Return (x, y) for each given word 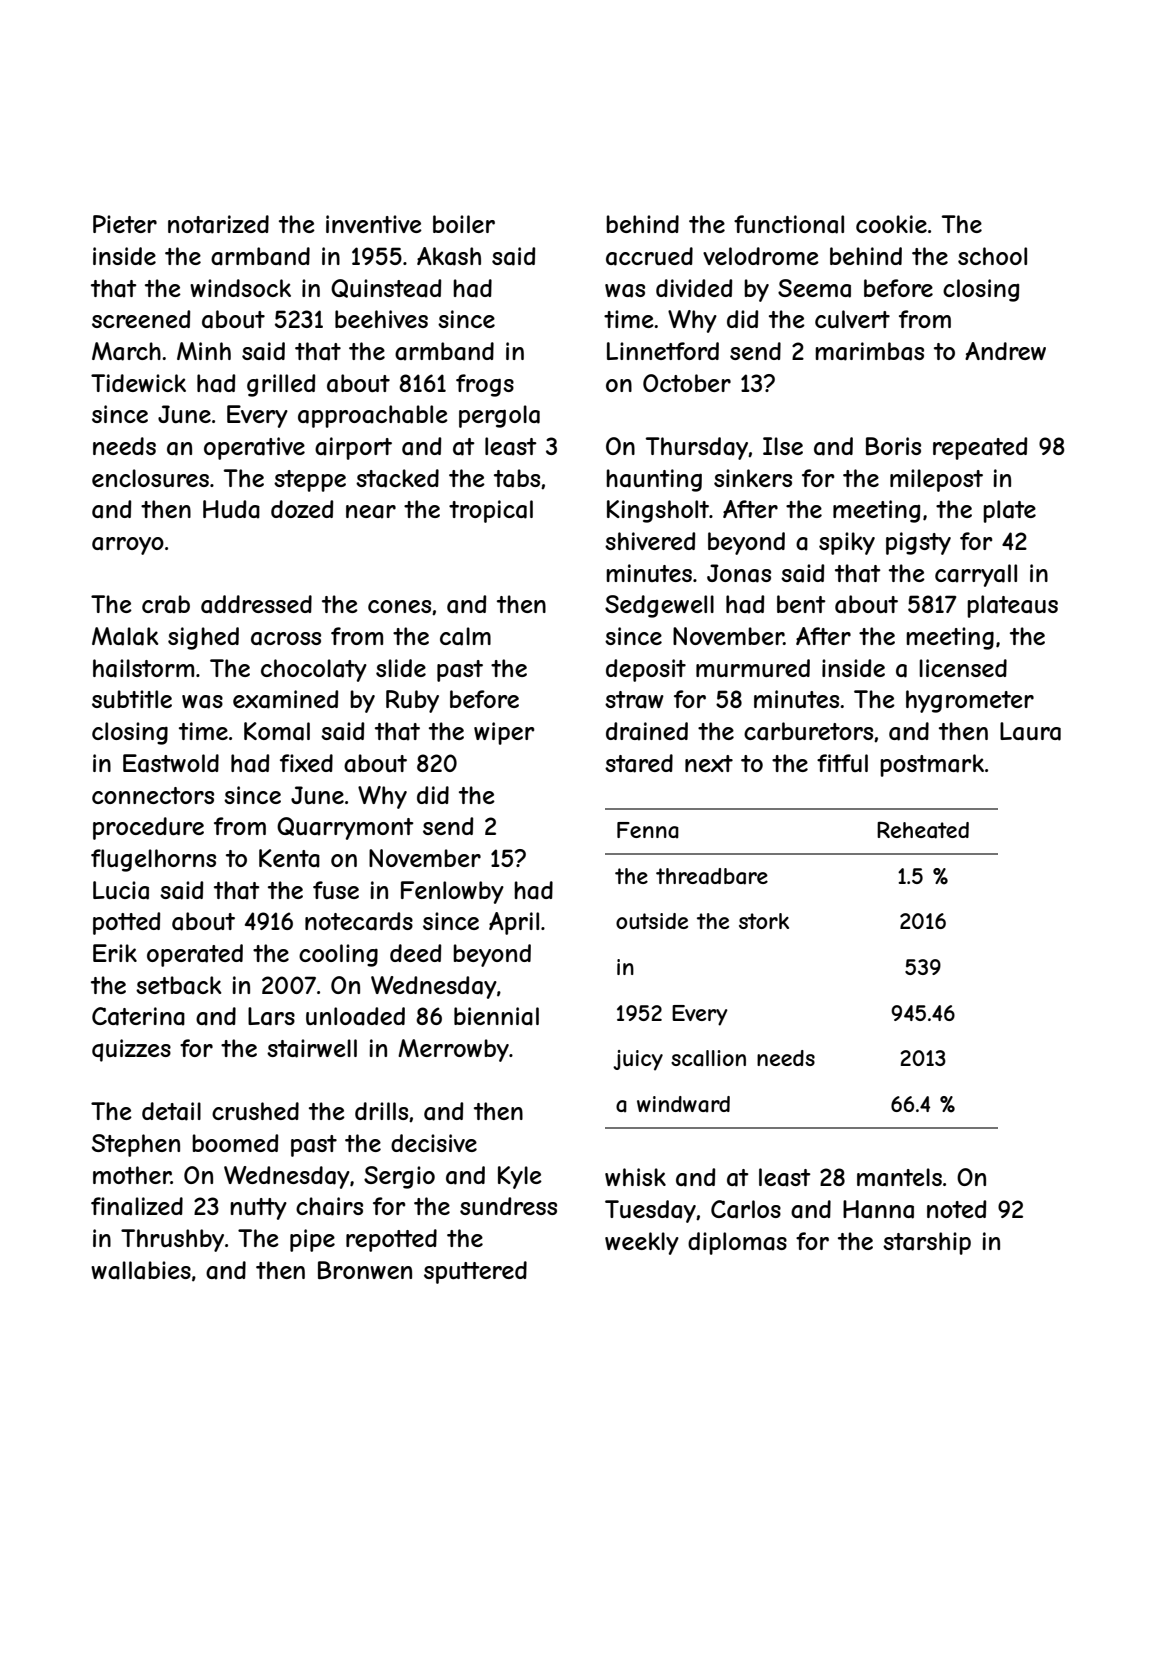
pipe (312, 1240)
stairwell (312, 1048)
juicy (638, 1060)
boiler (464, 224)
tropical (491, 511)
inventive (374, 224)
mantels (899, 1177)
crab (166, 604)
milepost (936, 480)
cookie (891, 224)
